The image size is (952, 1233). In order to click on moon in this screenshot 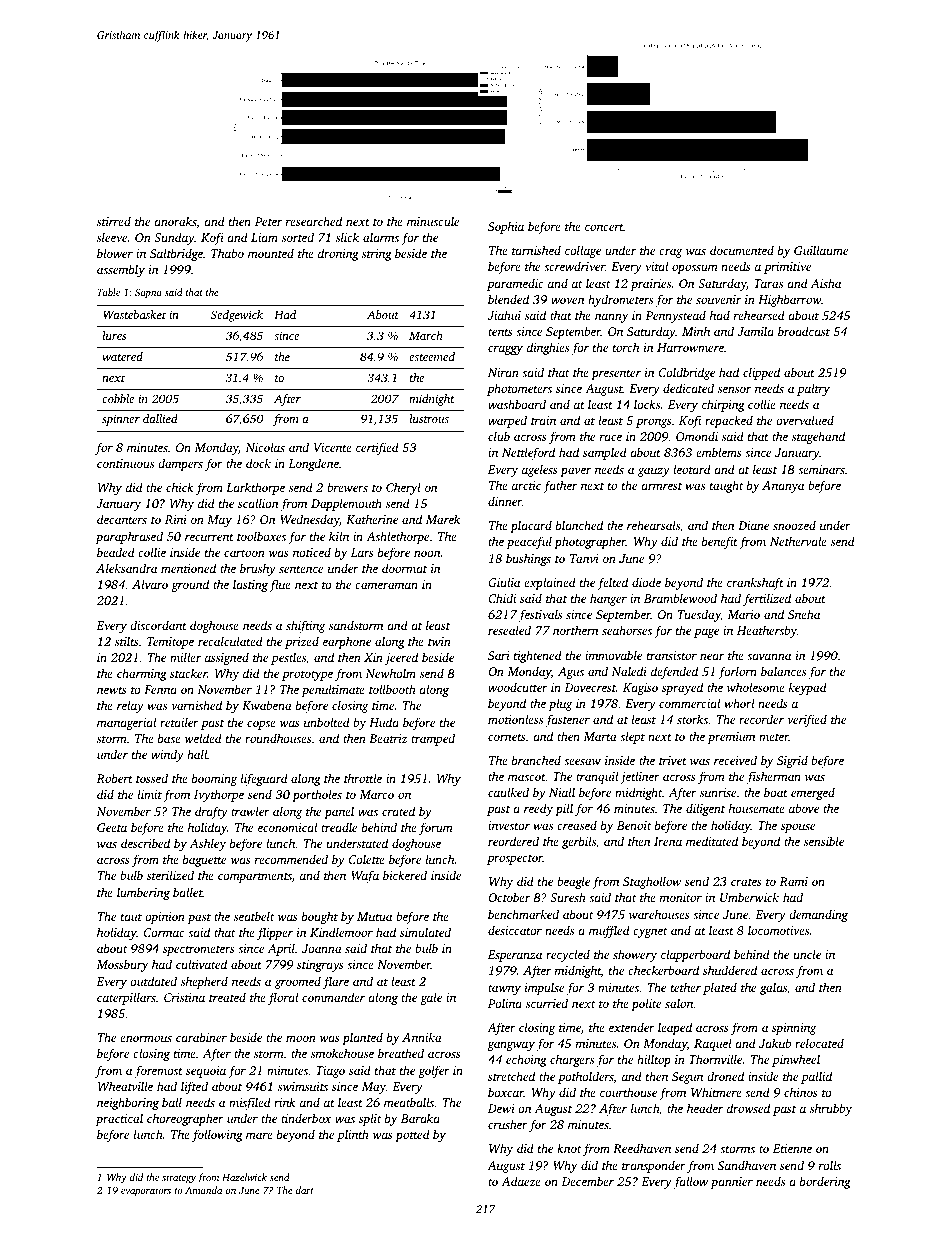, I will do `click(301, 1038)`.
